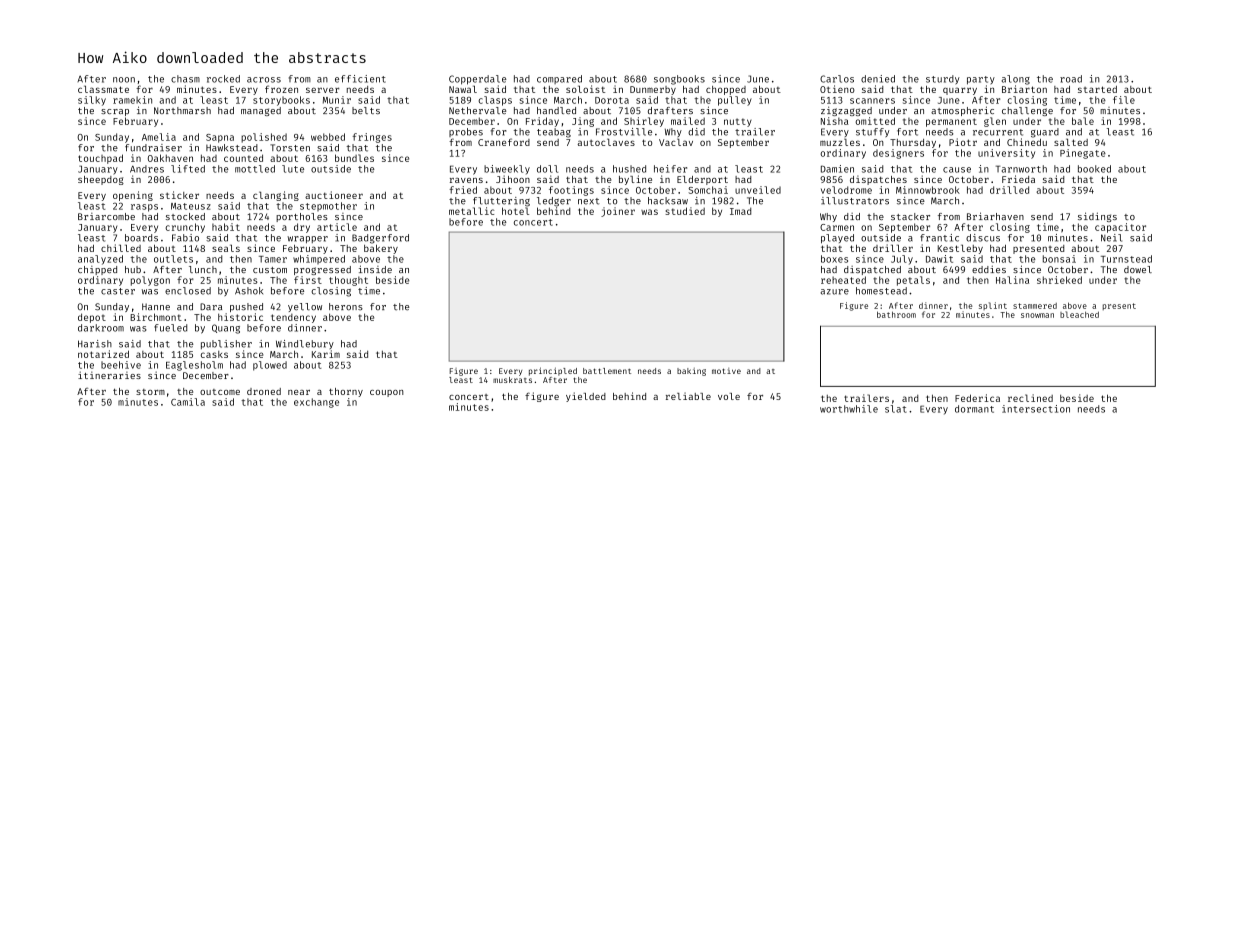  Describe the element at coordinates (679, 80) in the page. I see `songbooks` at that location.
